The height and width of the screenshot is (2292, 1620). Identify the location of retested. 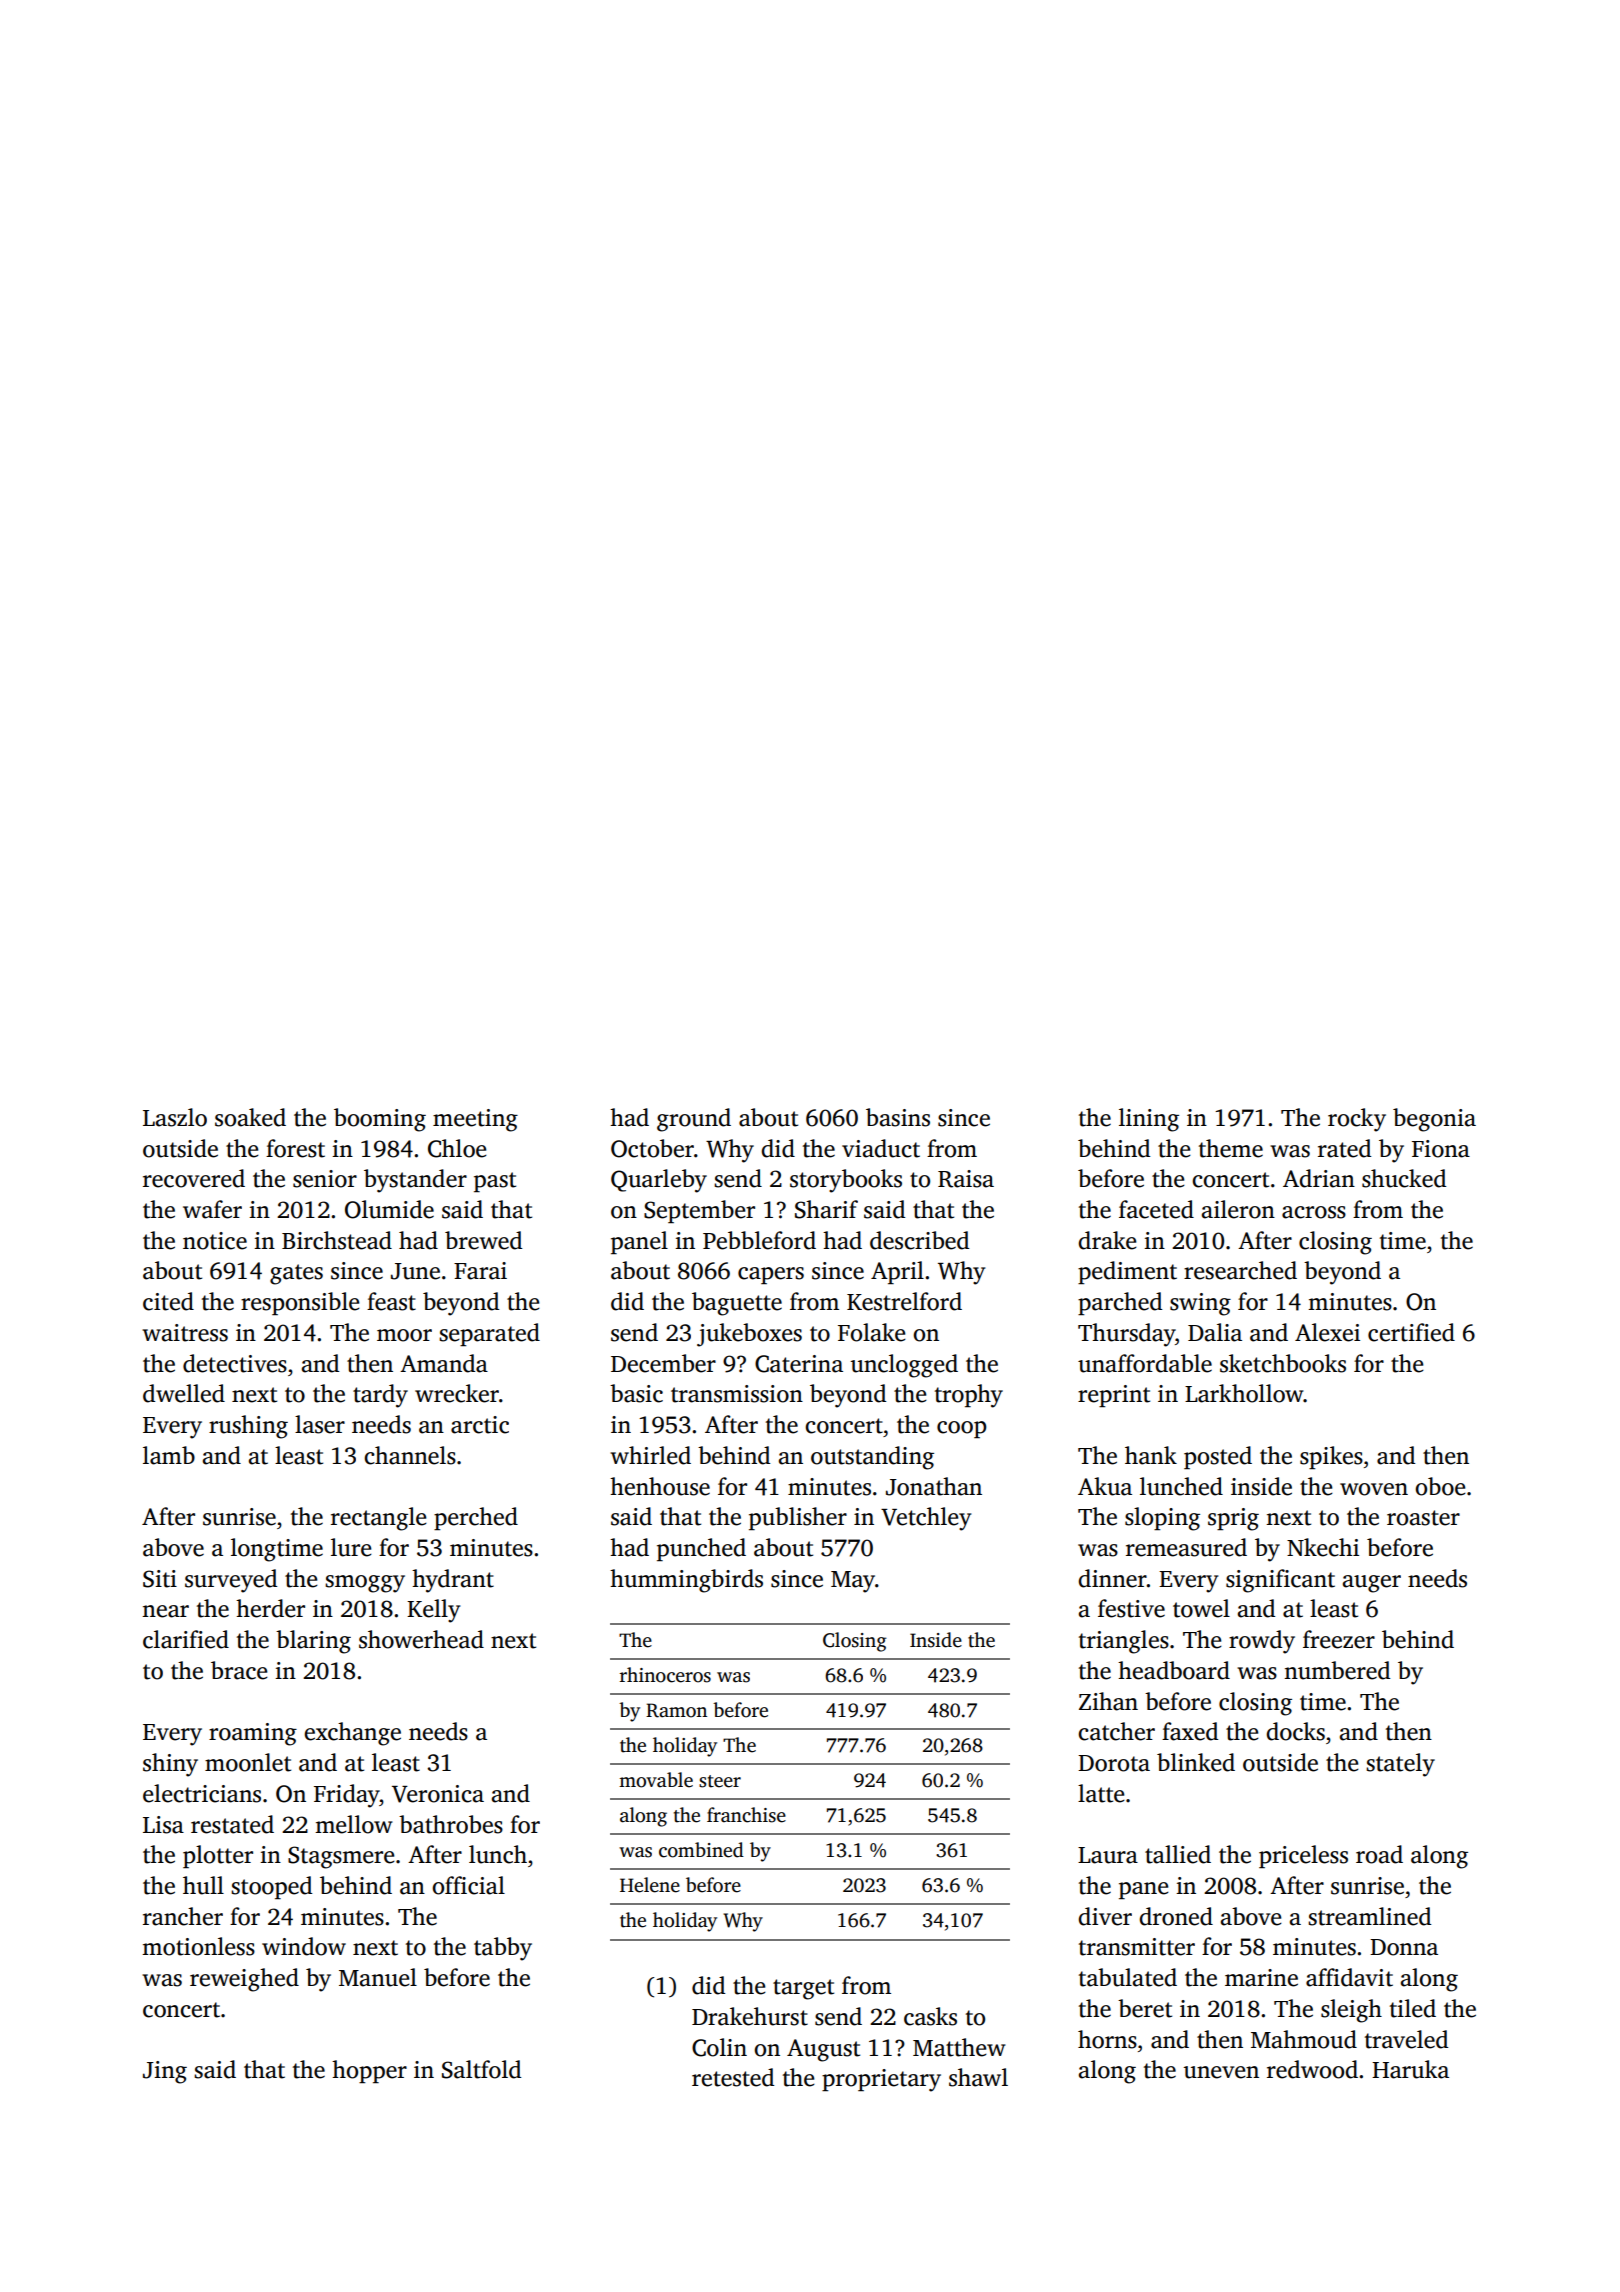
(733, 2077).
